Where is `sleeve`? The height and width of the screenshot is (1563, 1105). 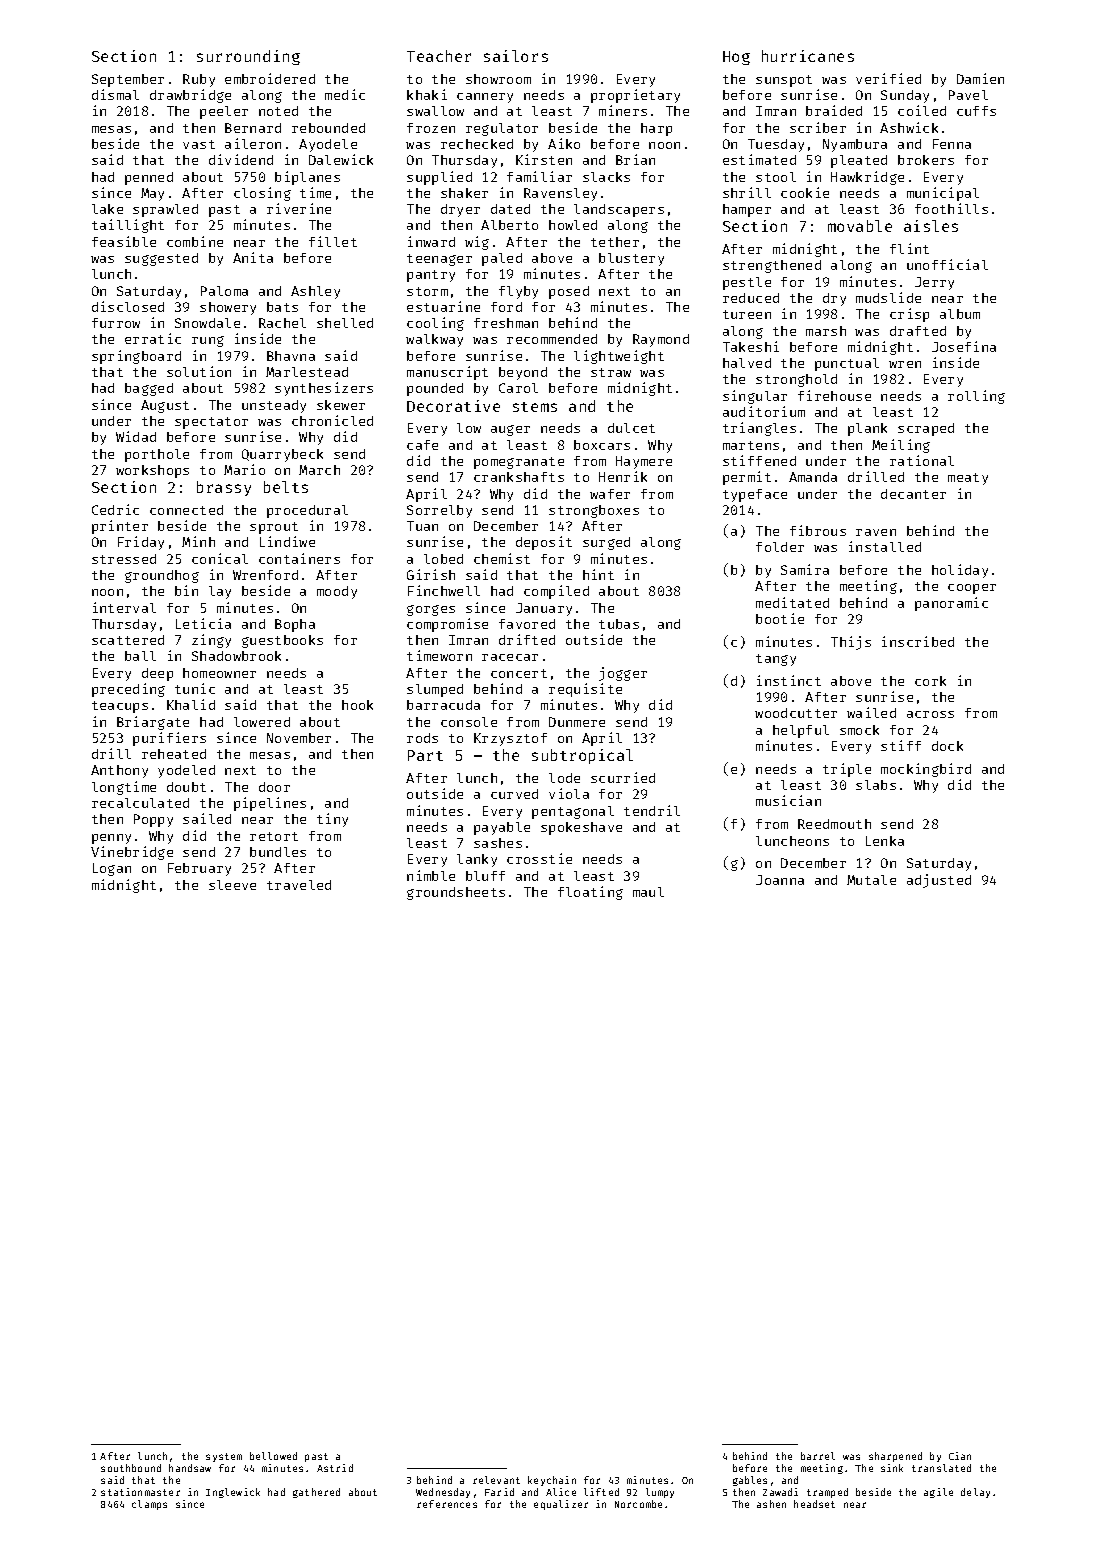 sleeve is located at coordinates (232, 885).
